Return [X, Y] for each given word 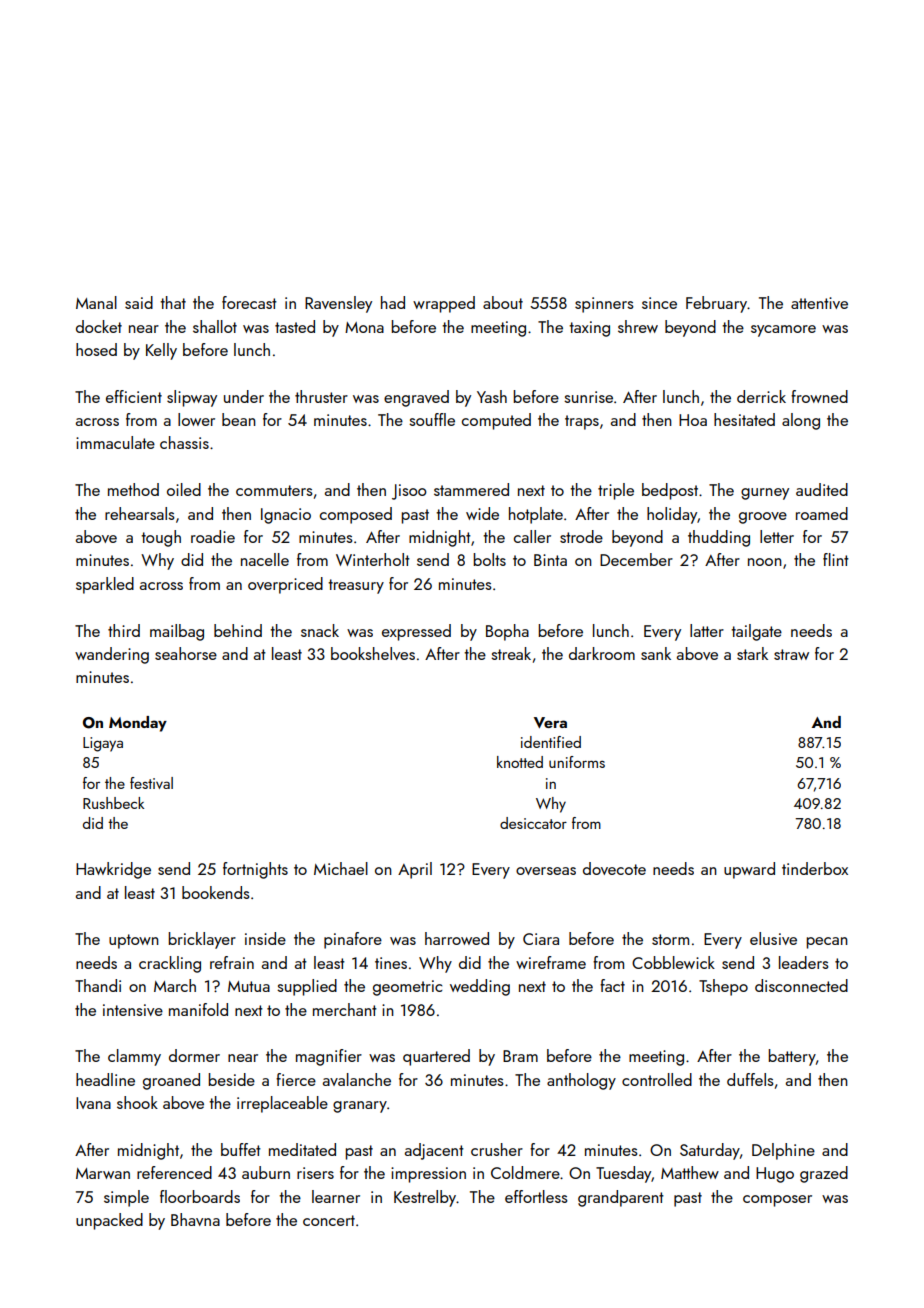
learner [336, 1196]
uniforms [577, 762]
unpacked [109, 1221]
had [393, 302]
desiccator [533, 823]
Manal [96, 302]
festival [151, 783]
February [717, 304]
